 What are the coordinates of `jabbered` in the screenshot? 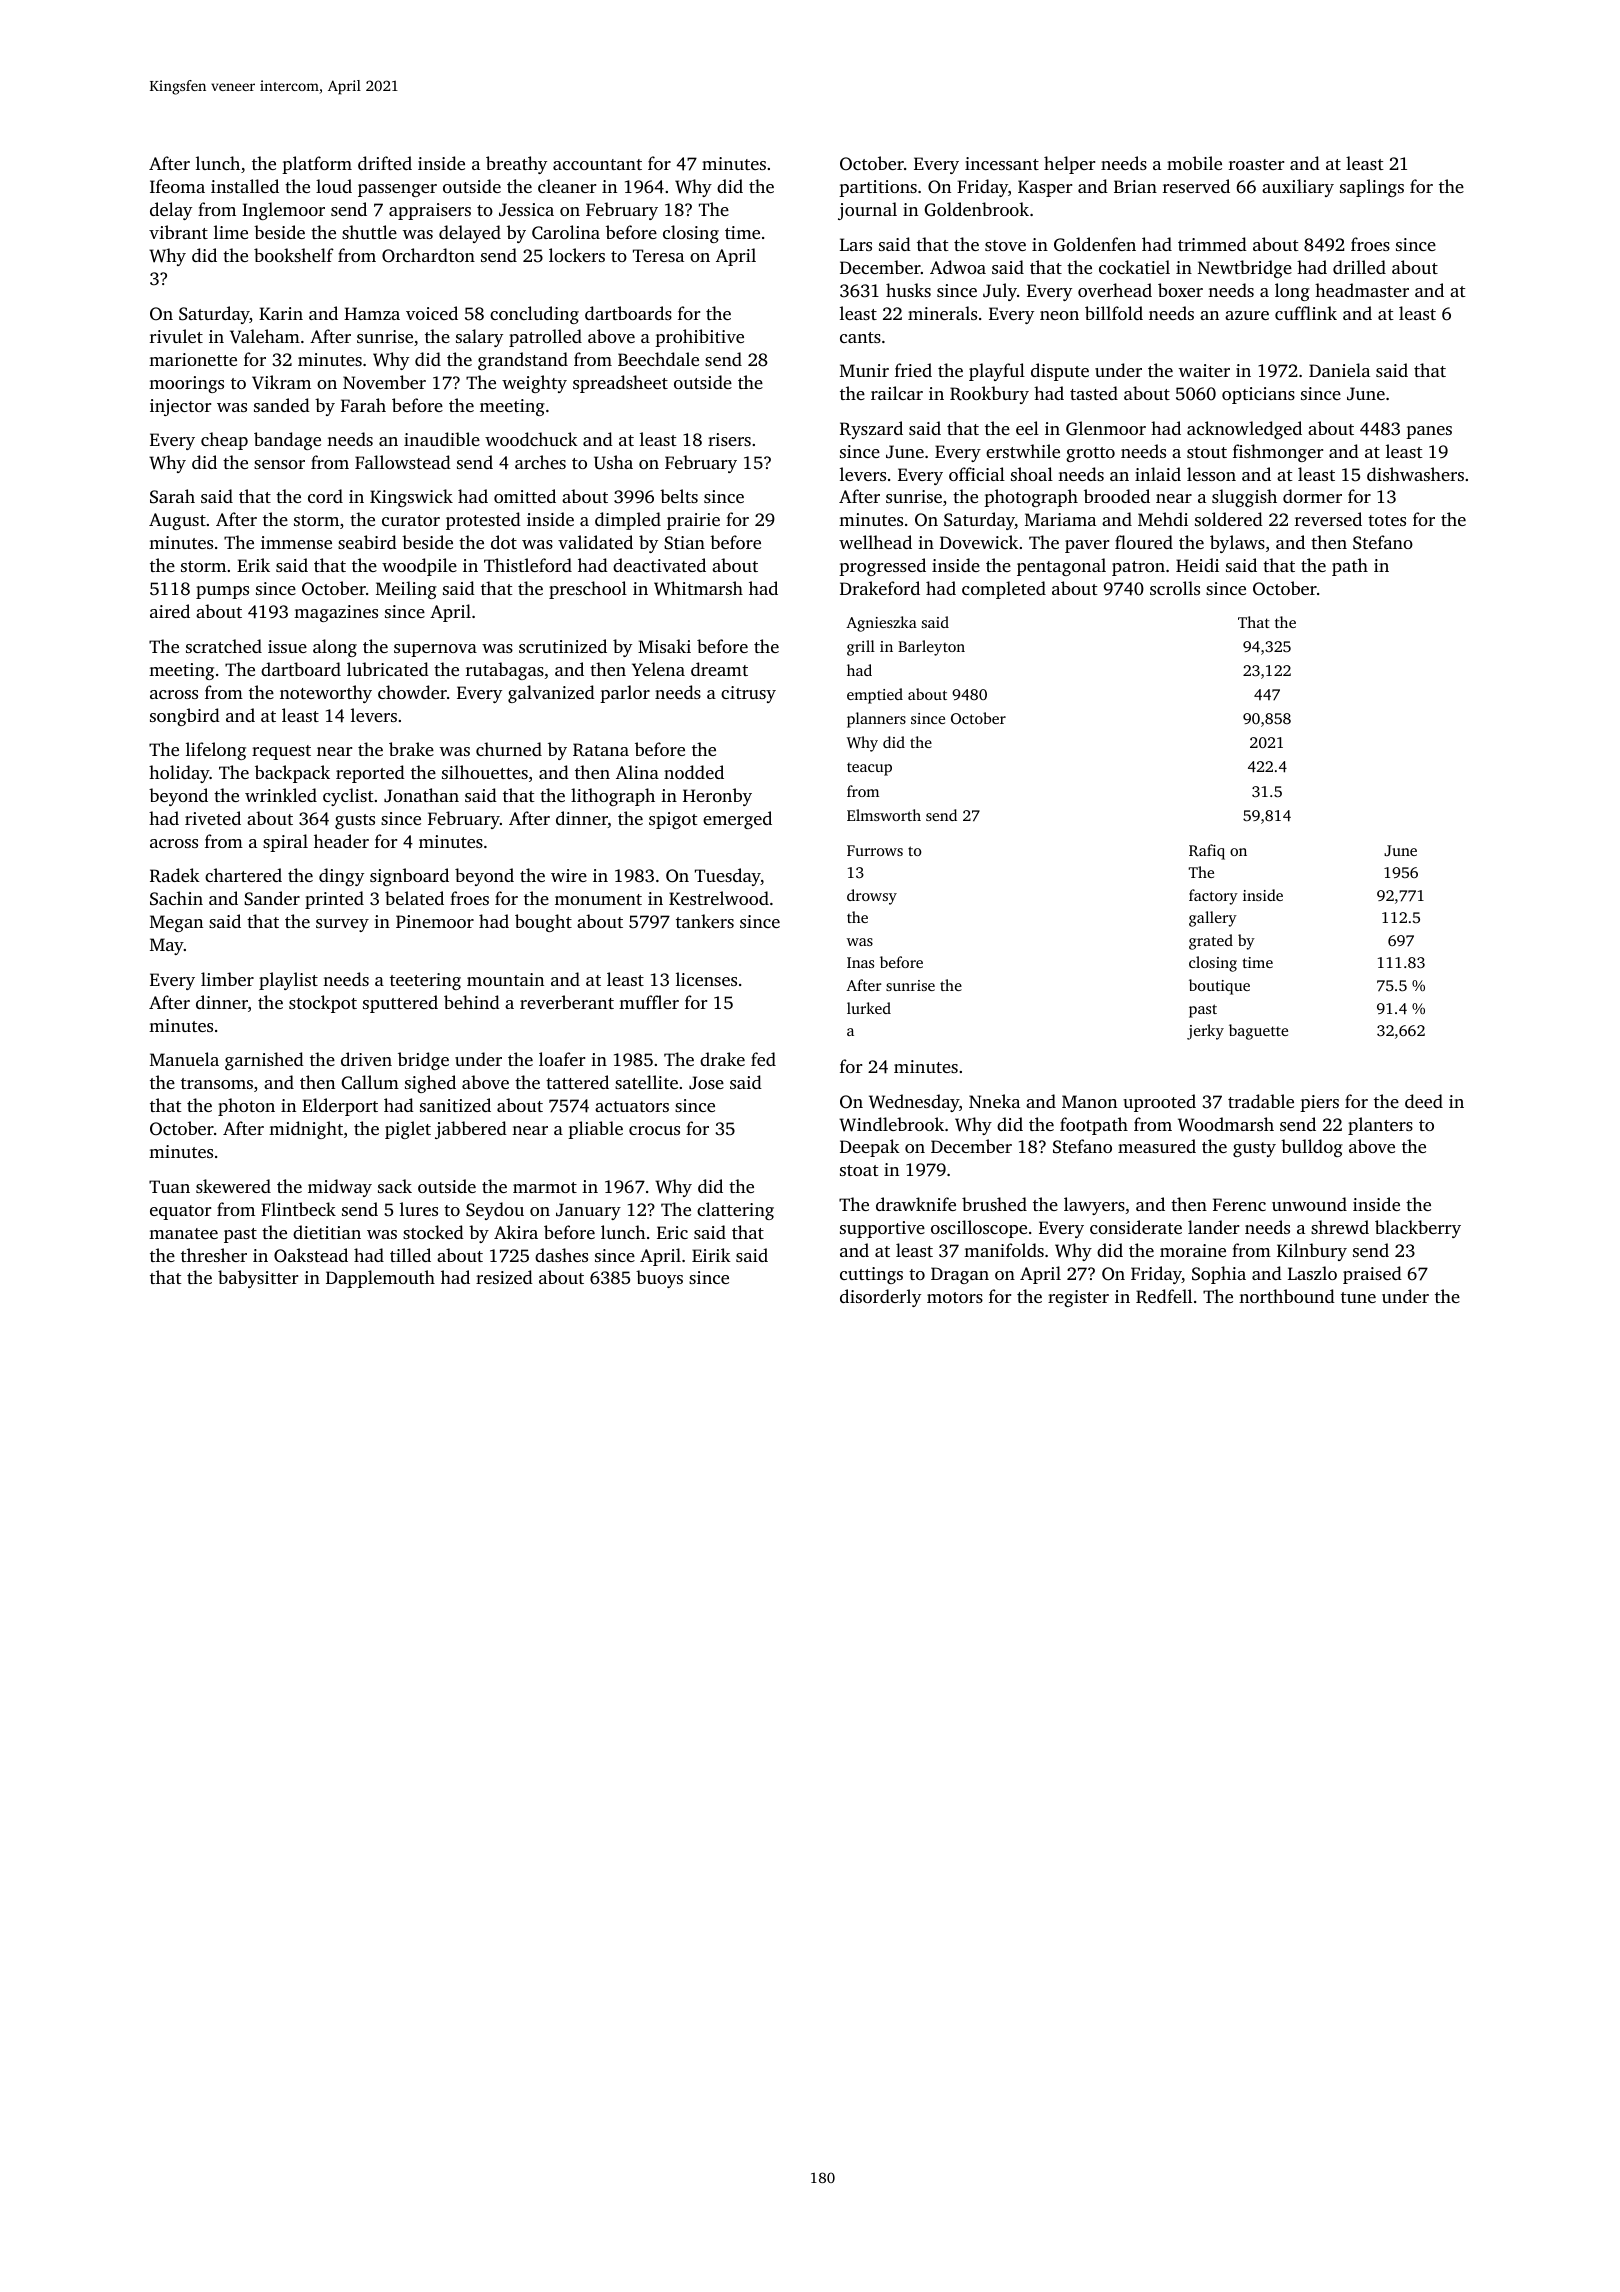 It's located at (471, 1130).
